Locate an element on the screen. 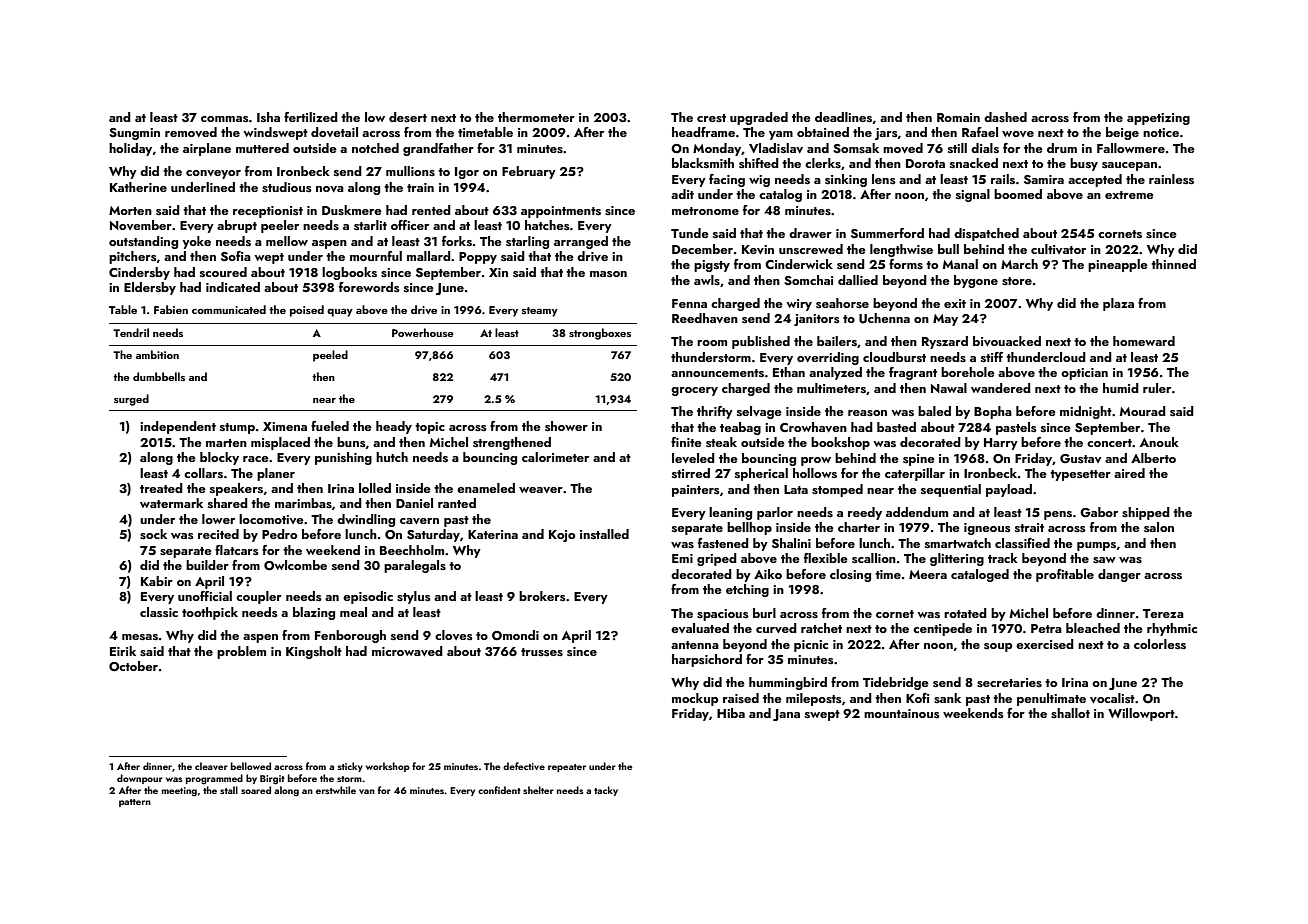 Image resolution: width=1308 pixels, height=924 pixels. Mourad is located at coordinates (1143, 411).
